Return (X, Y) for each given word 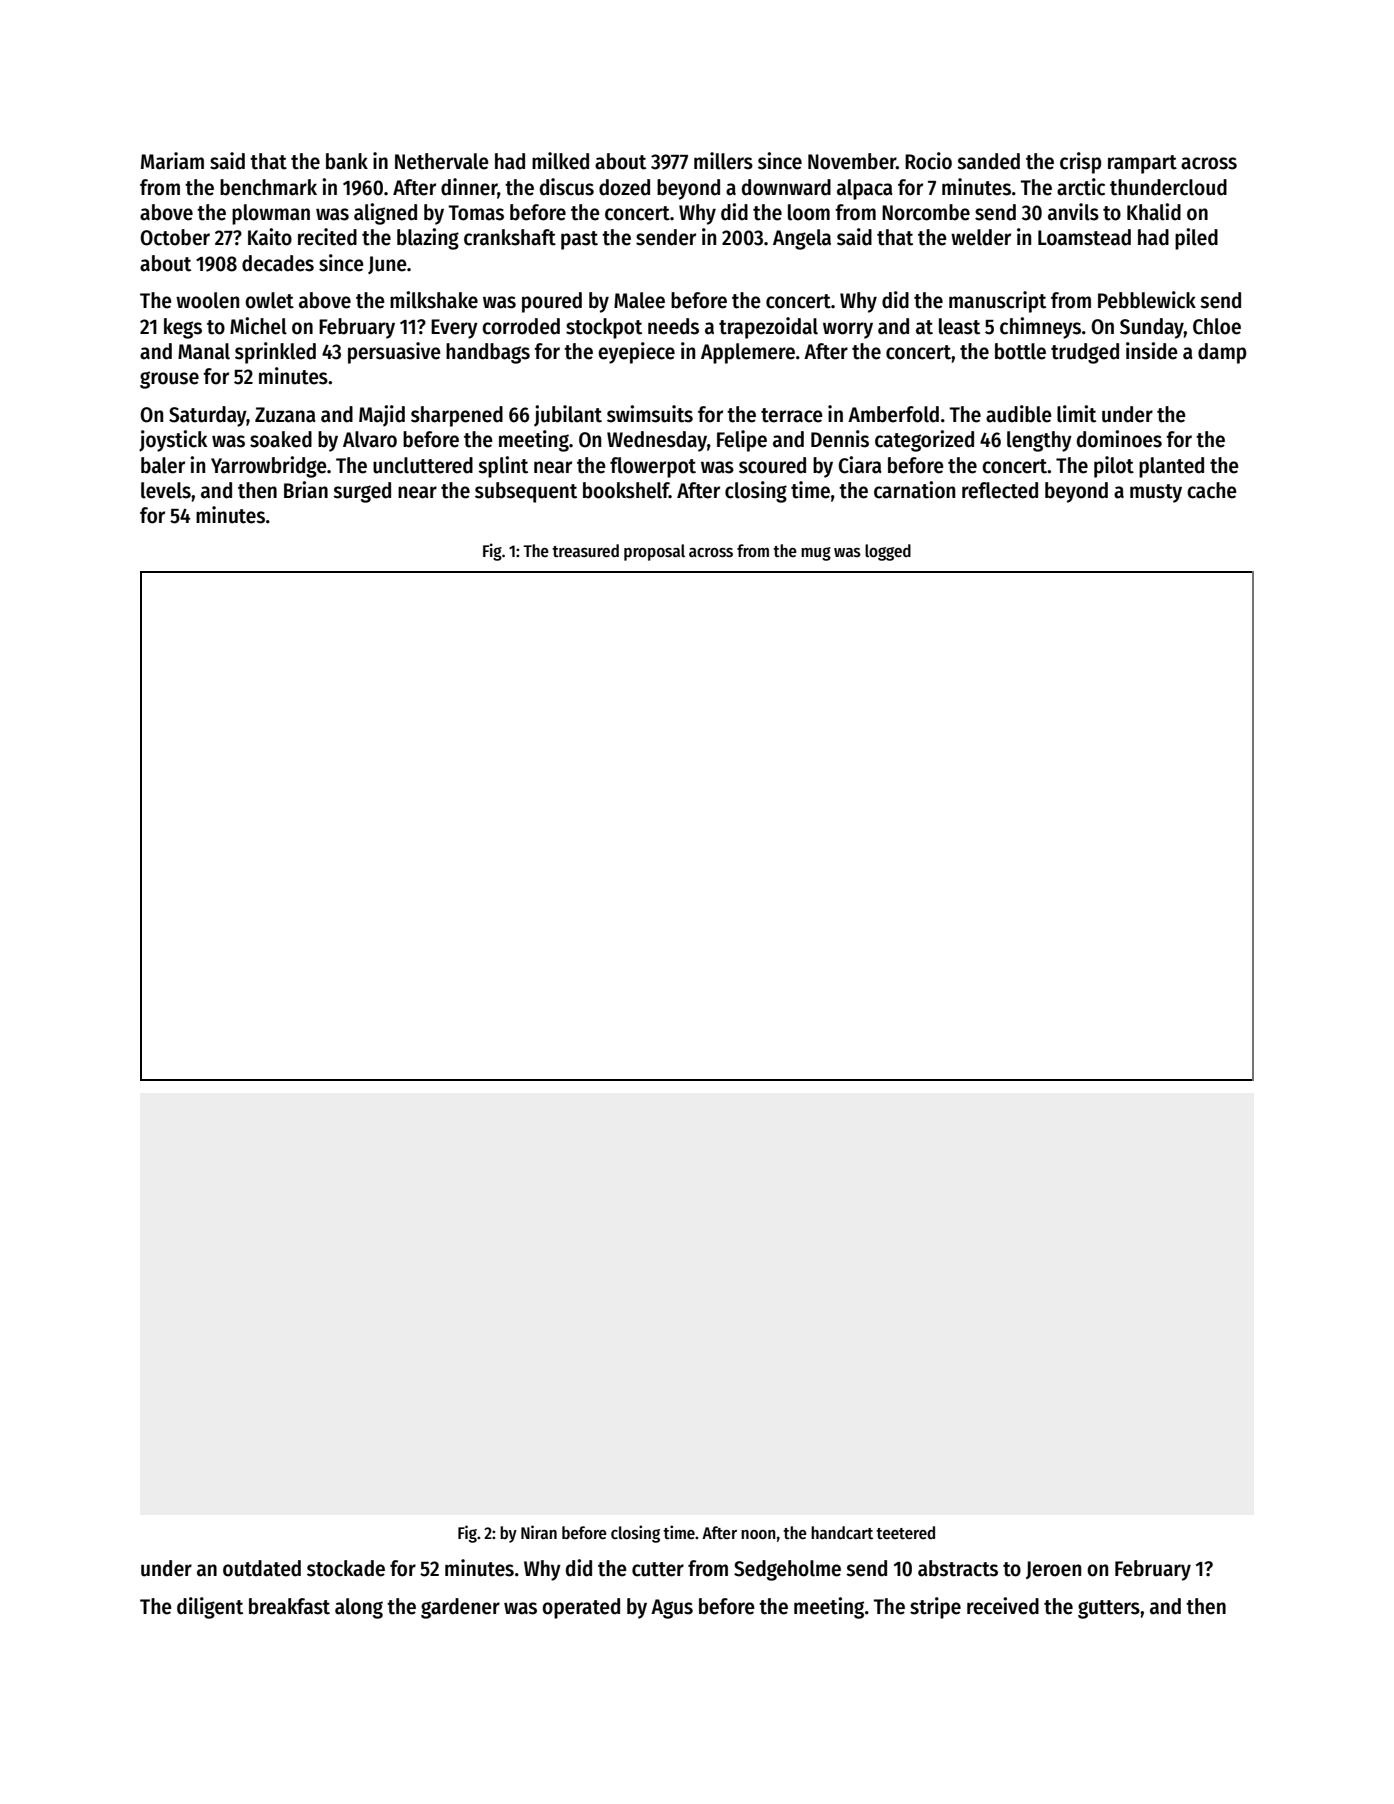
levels (166, 490)
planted (1171, 467)
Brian (306, 490)
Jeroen (1053, 1570)
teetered (905, 1533)
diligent (210, 1608)
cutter (658, 1569)
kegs (183, 328)
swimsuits (650, 414)
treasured (585, 551)
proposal (654, 552)
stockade (346, 1568)
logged (888, 552)
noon (758, 1535)
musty (1156, 493)
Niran (539, 1532)
